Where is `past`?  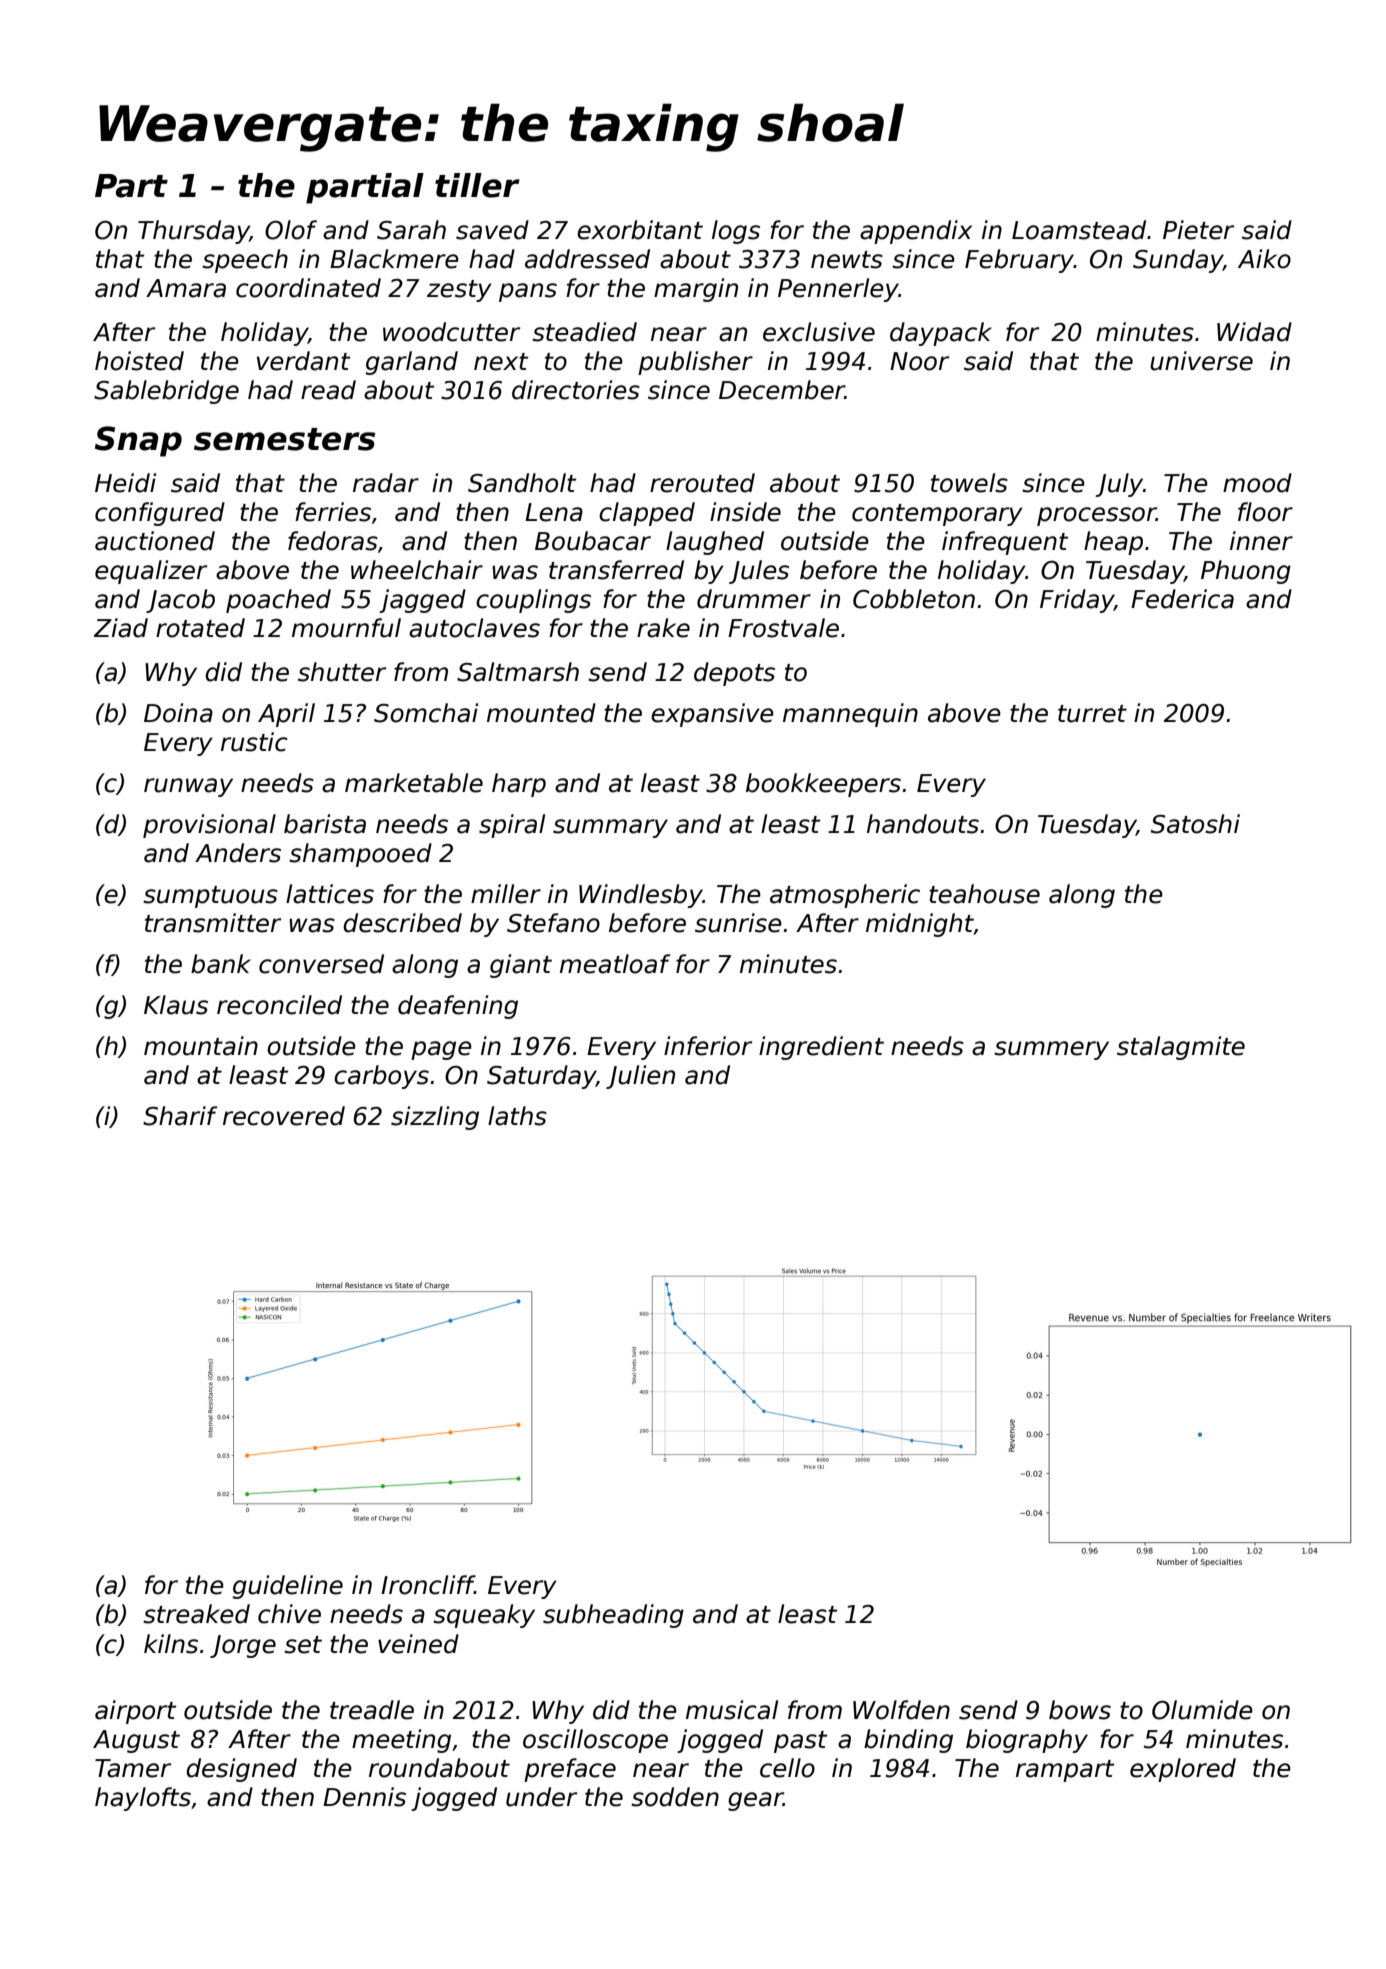
past is located at coordinates (800, 1742).
